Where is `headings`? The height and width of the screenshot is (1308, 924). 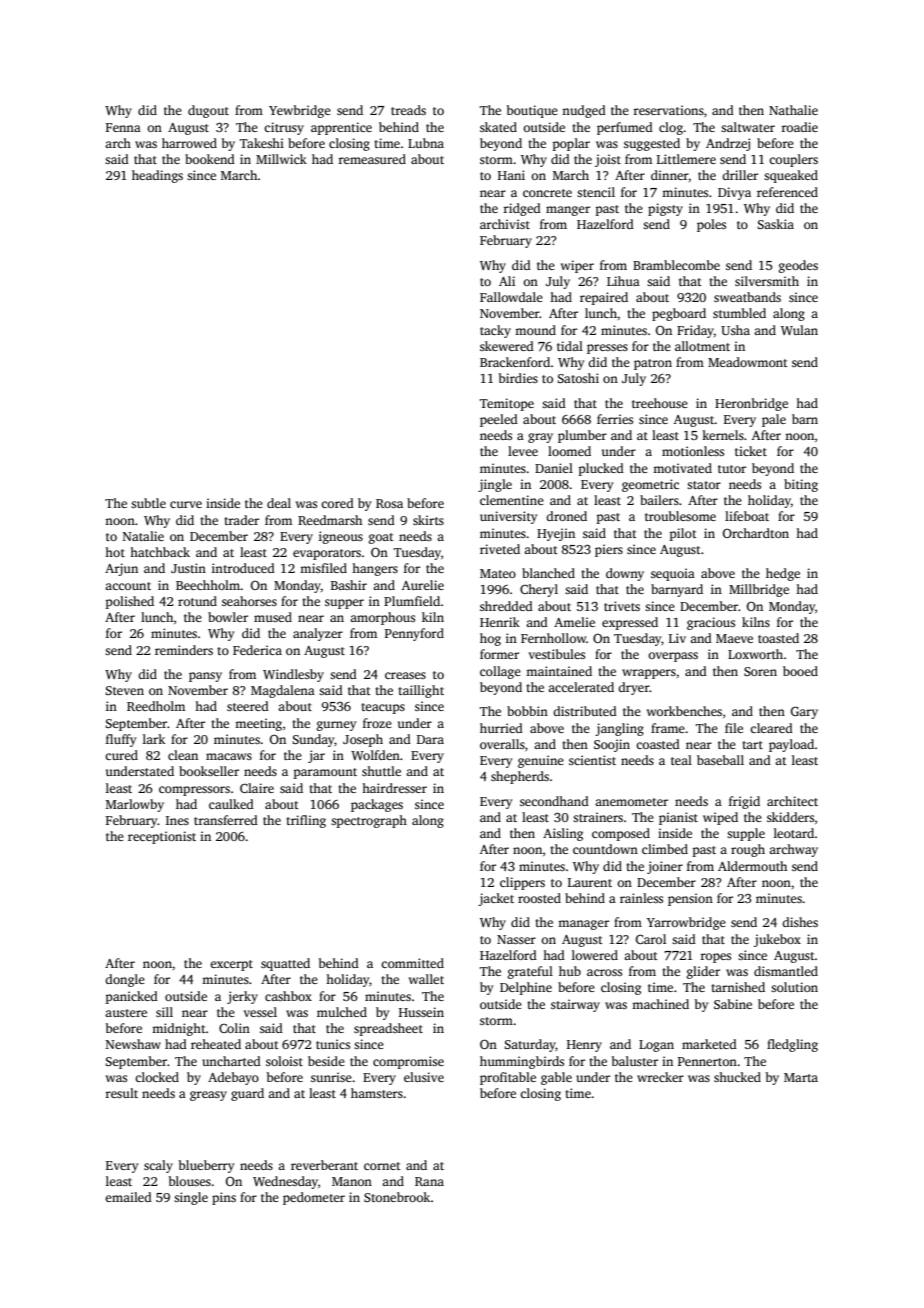 headings is located at coordinates (157, 176).
